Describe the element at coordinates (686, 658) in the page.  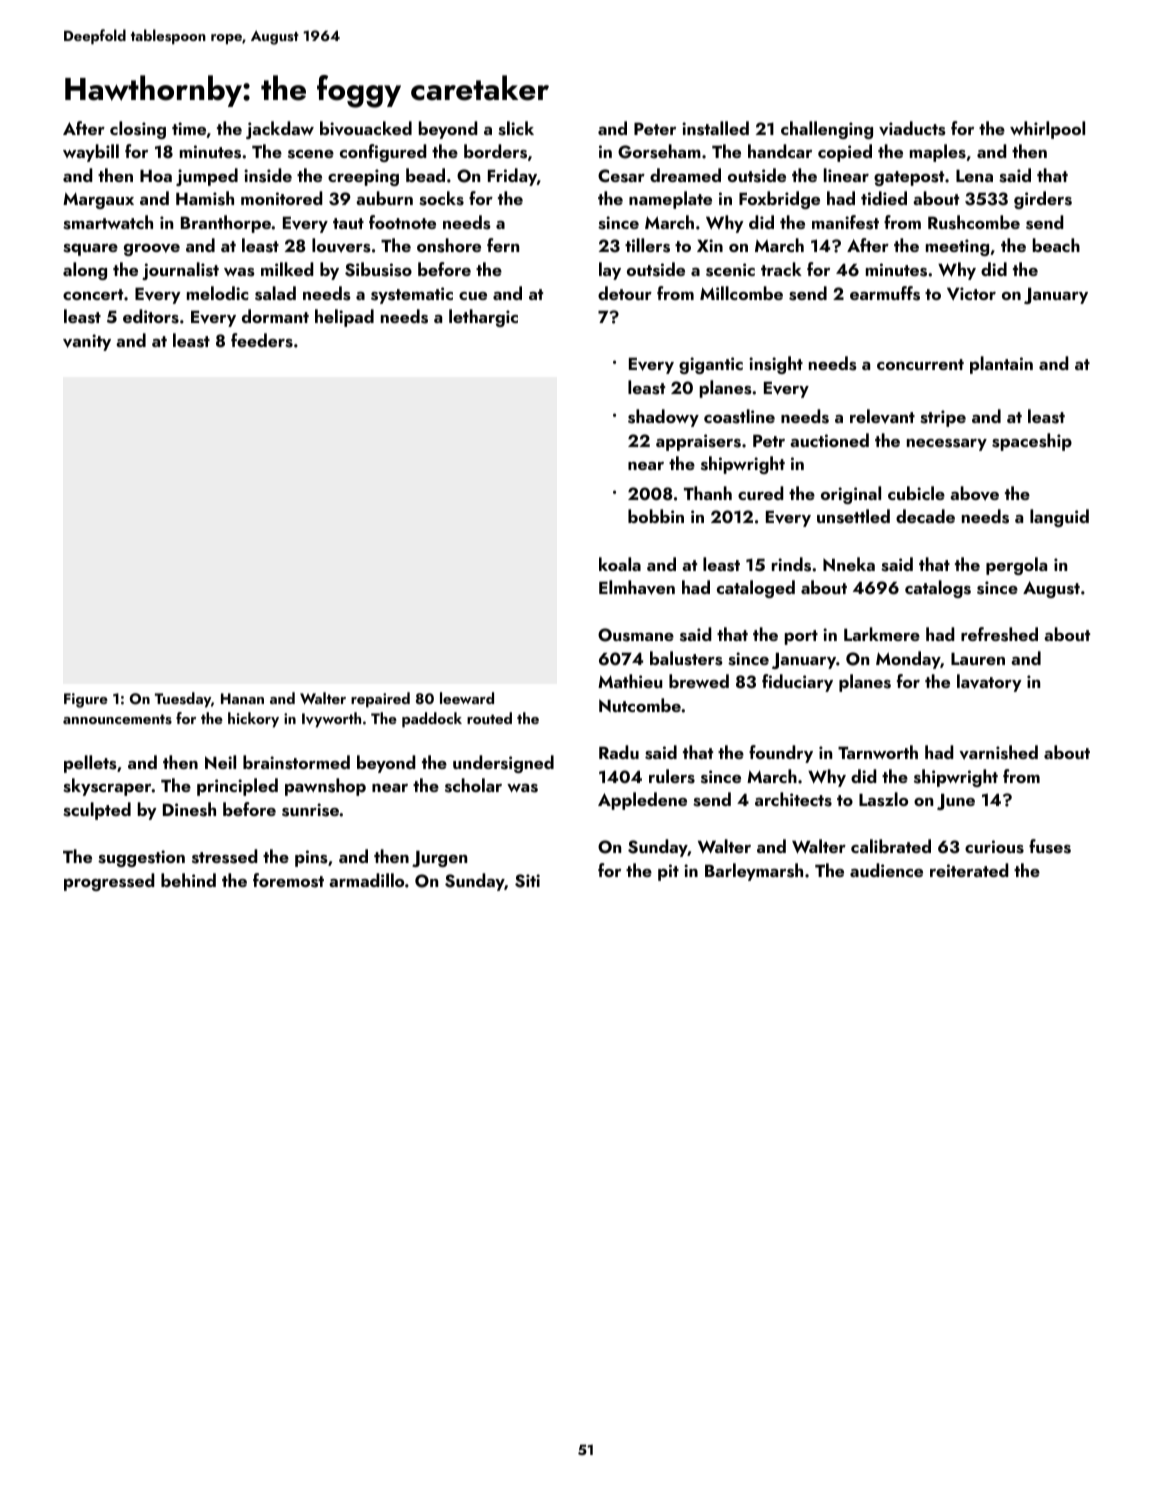
I see `balusters` at that location.
